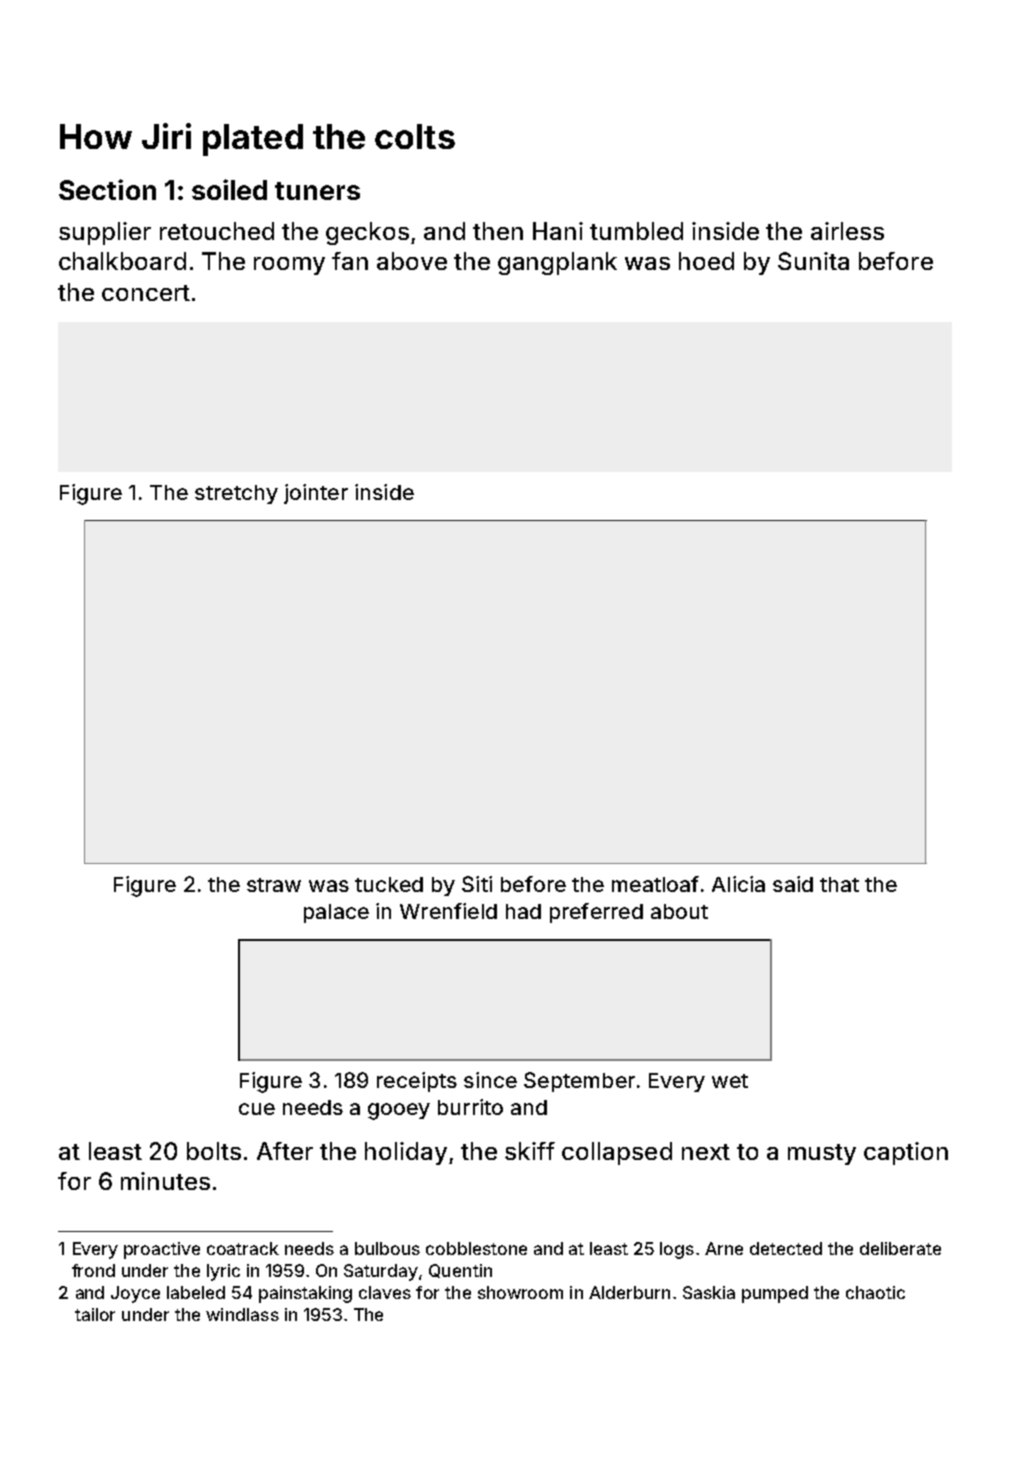  Describe the element at coordinates (738, 884) in the screenshot. I see `Alicia` at that location.
